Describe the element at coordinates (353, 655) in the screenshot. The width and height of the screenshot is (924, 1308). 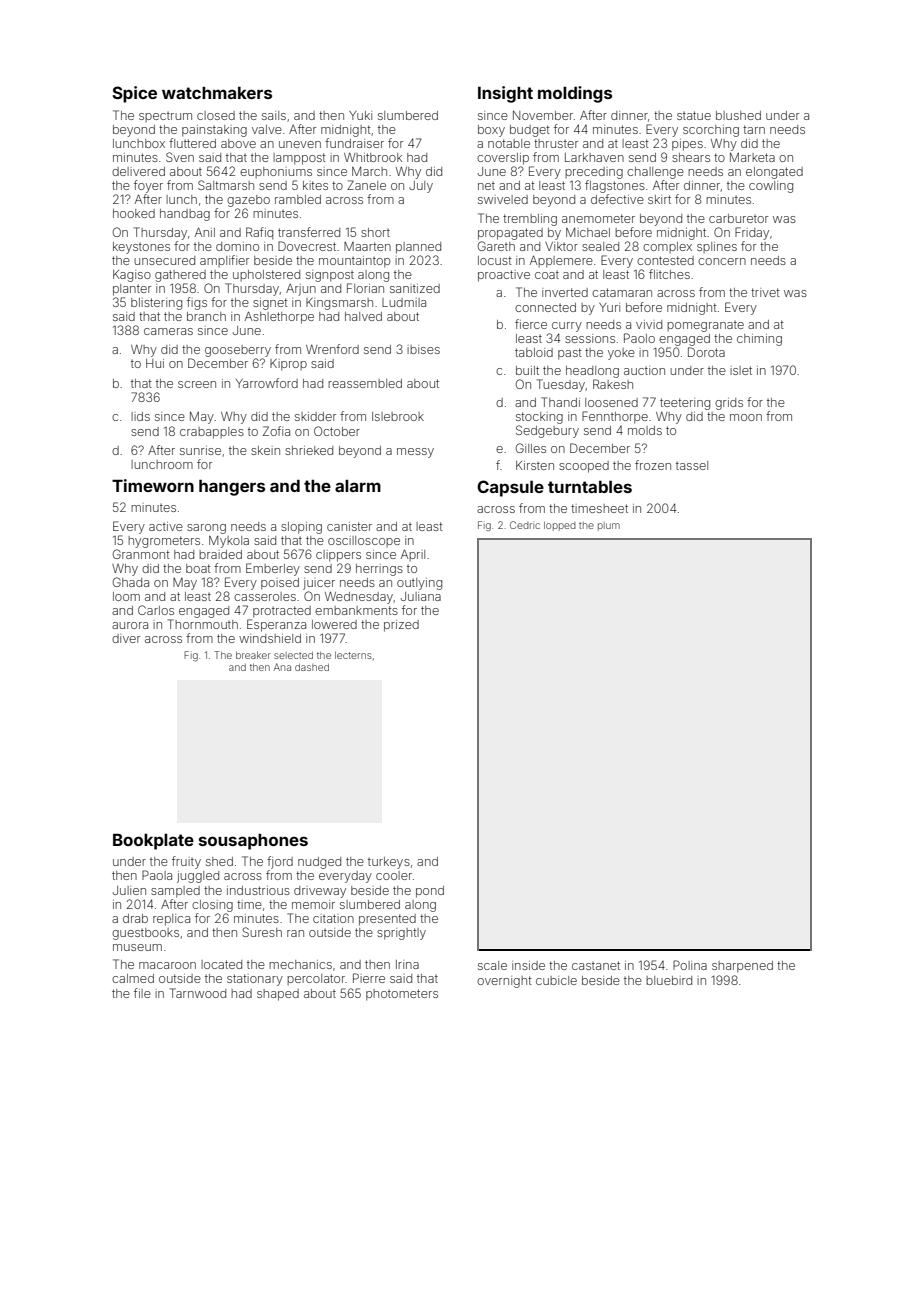
I see `lecterns` at that location.
